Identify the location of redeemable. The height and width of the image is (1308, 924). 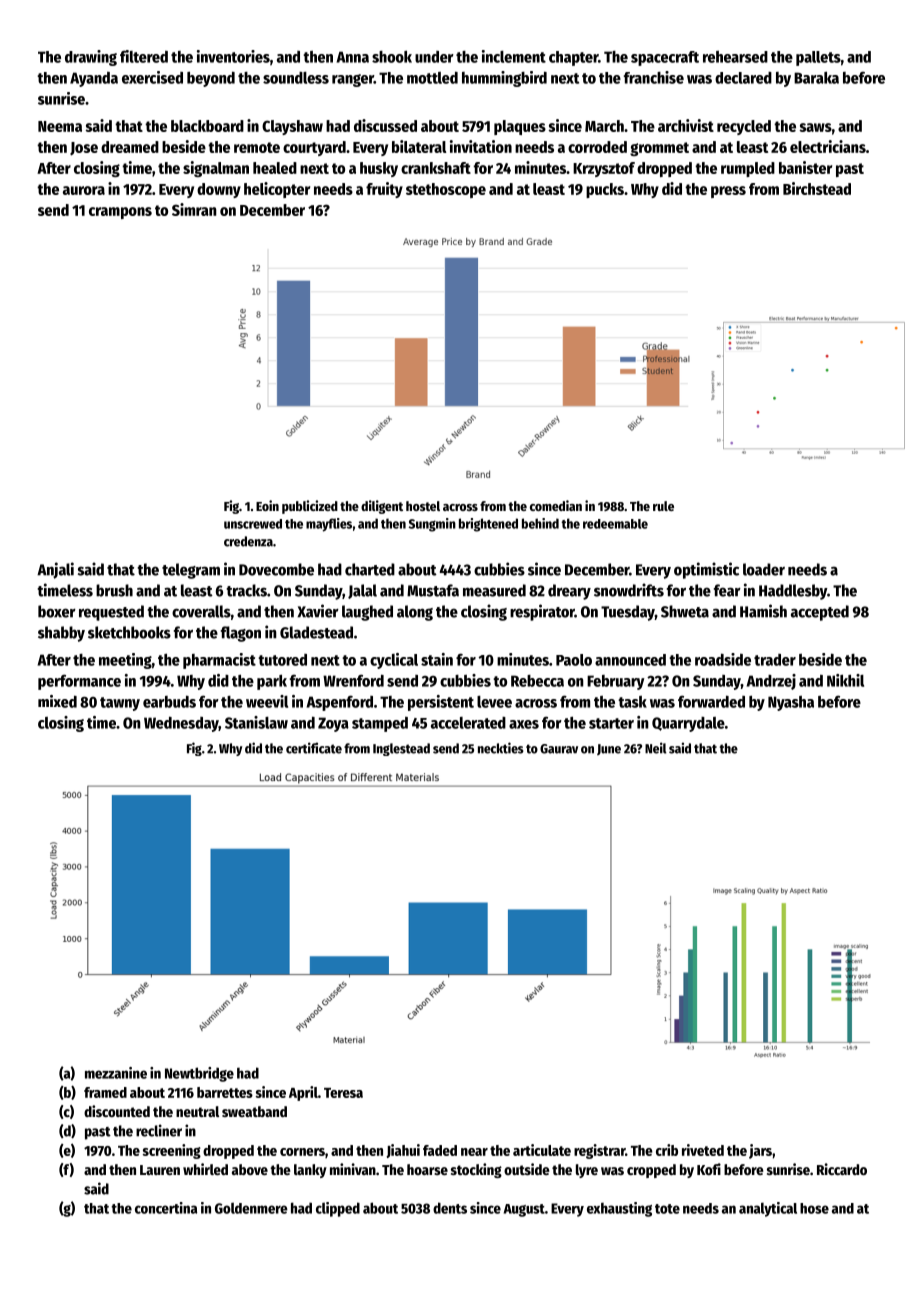
(615, 524).
